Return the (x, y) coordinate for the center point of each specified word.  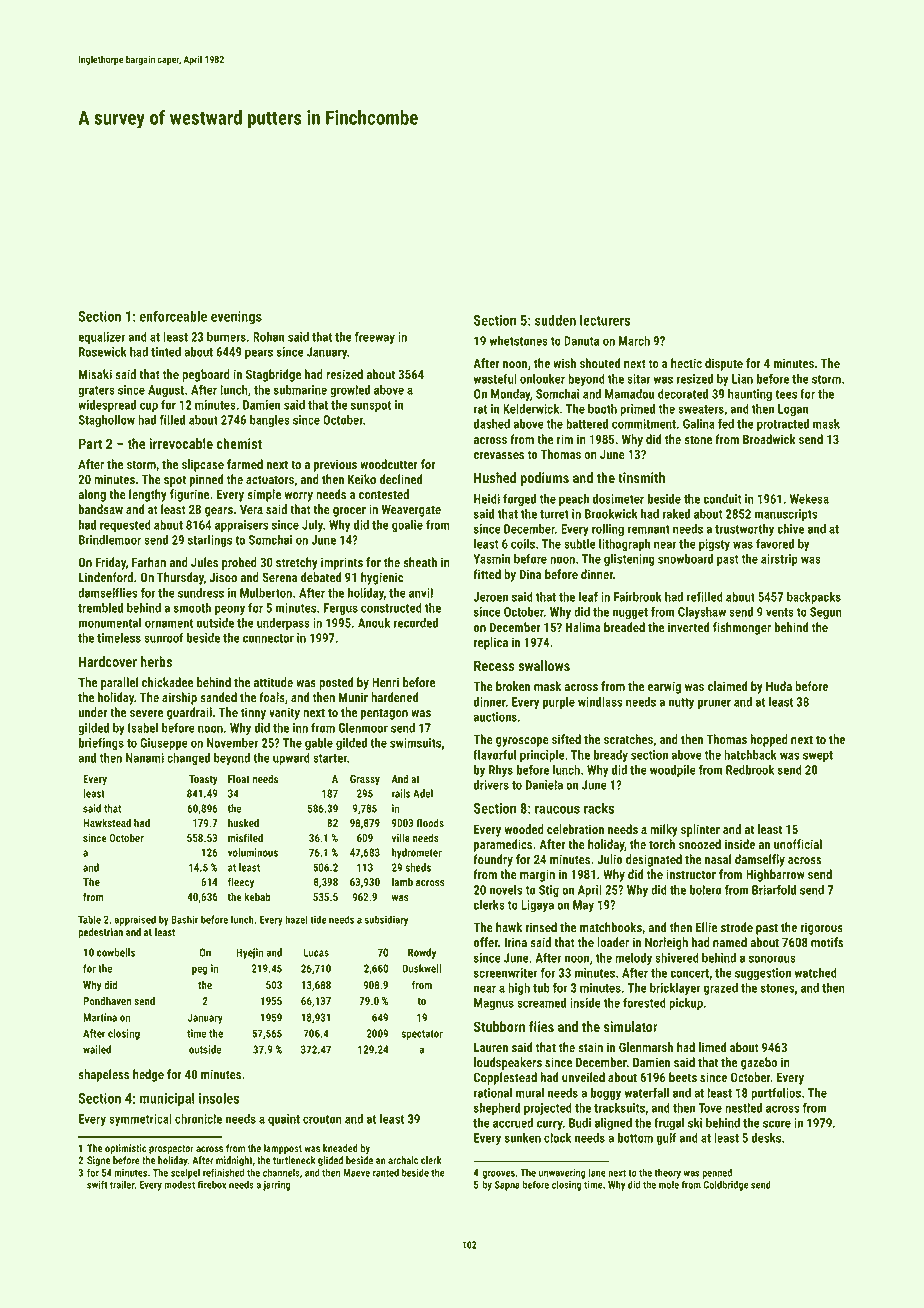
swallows (544, 665)
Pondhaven (107, 1000)
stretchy (297, 563)
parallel (119, 683)
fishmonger (742, 628)
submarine (300, 390)
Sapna (507, 1186)
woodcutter (389, 464)
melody (633, 959)
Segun (826, 613)
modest (180, 1184)
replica (491, 643)
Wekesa (809, 499)
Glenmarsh (646, 1047)
